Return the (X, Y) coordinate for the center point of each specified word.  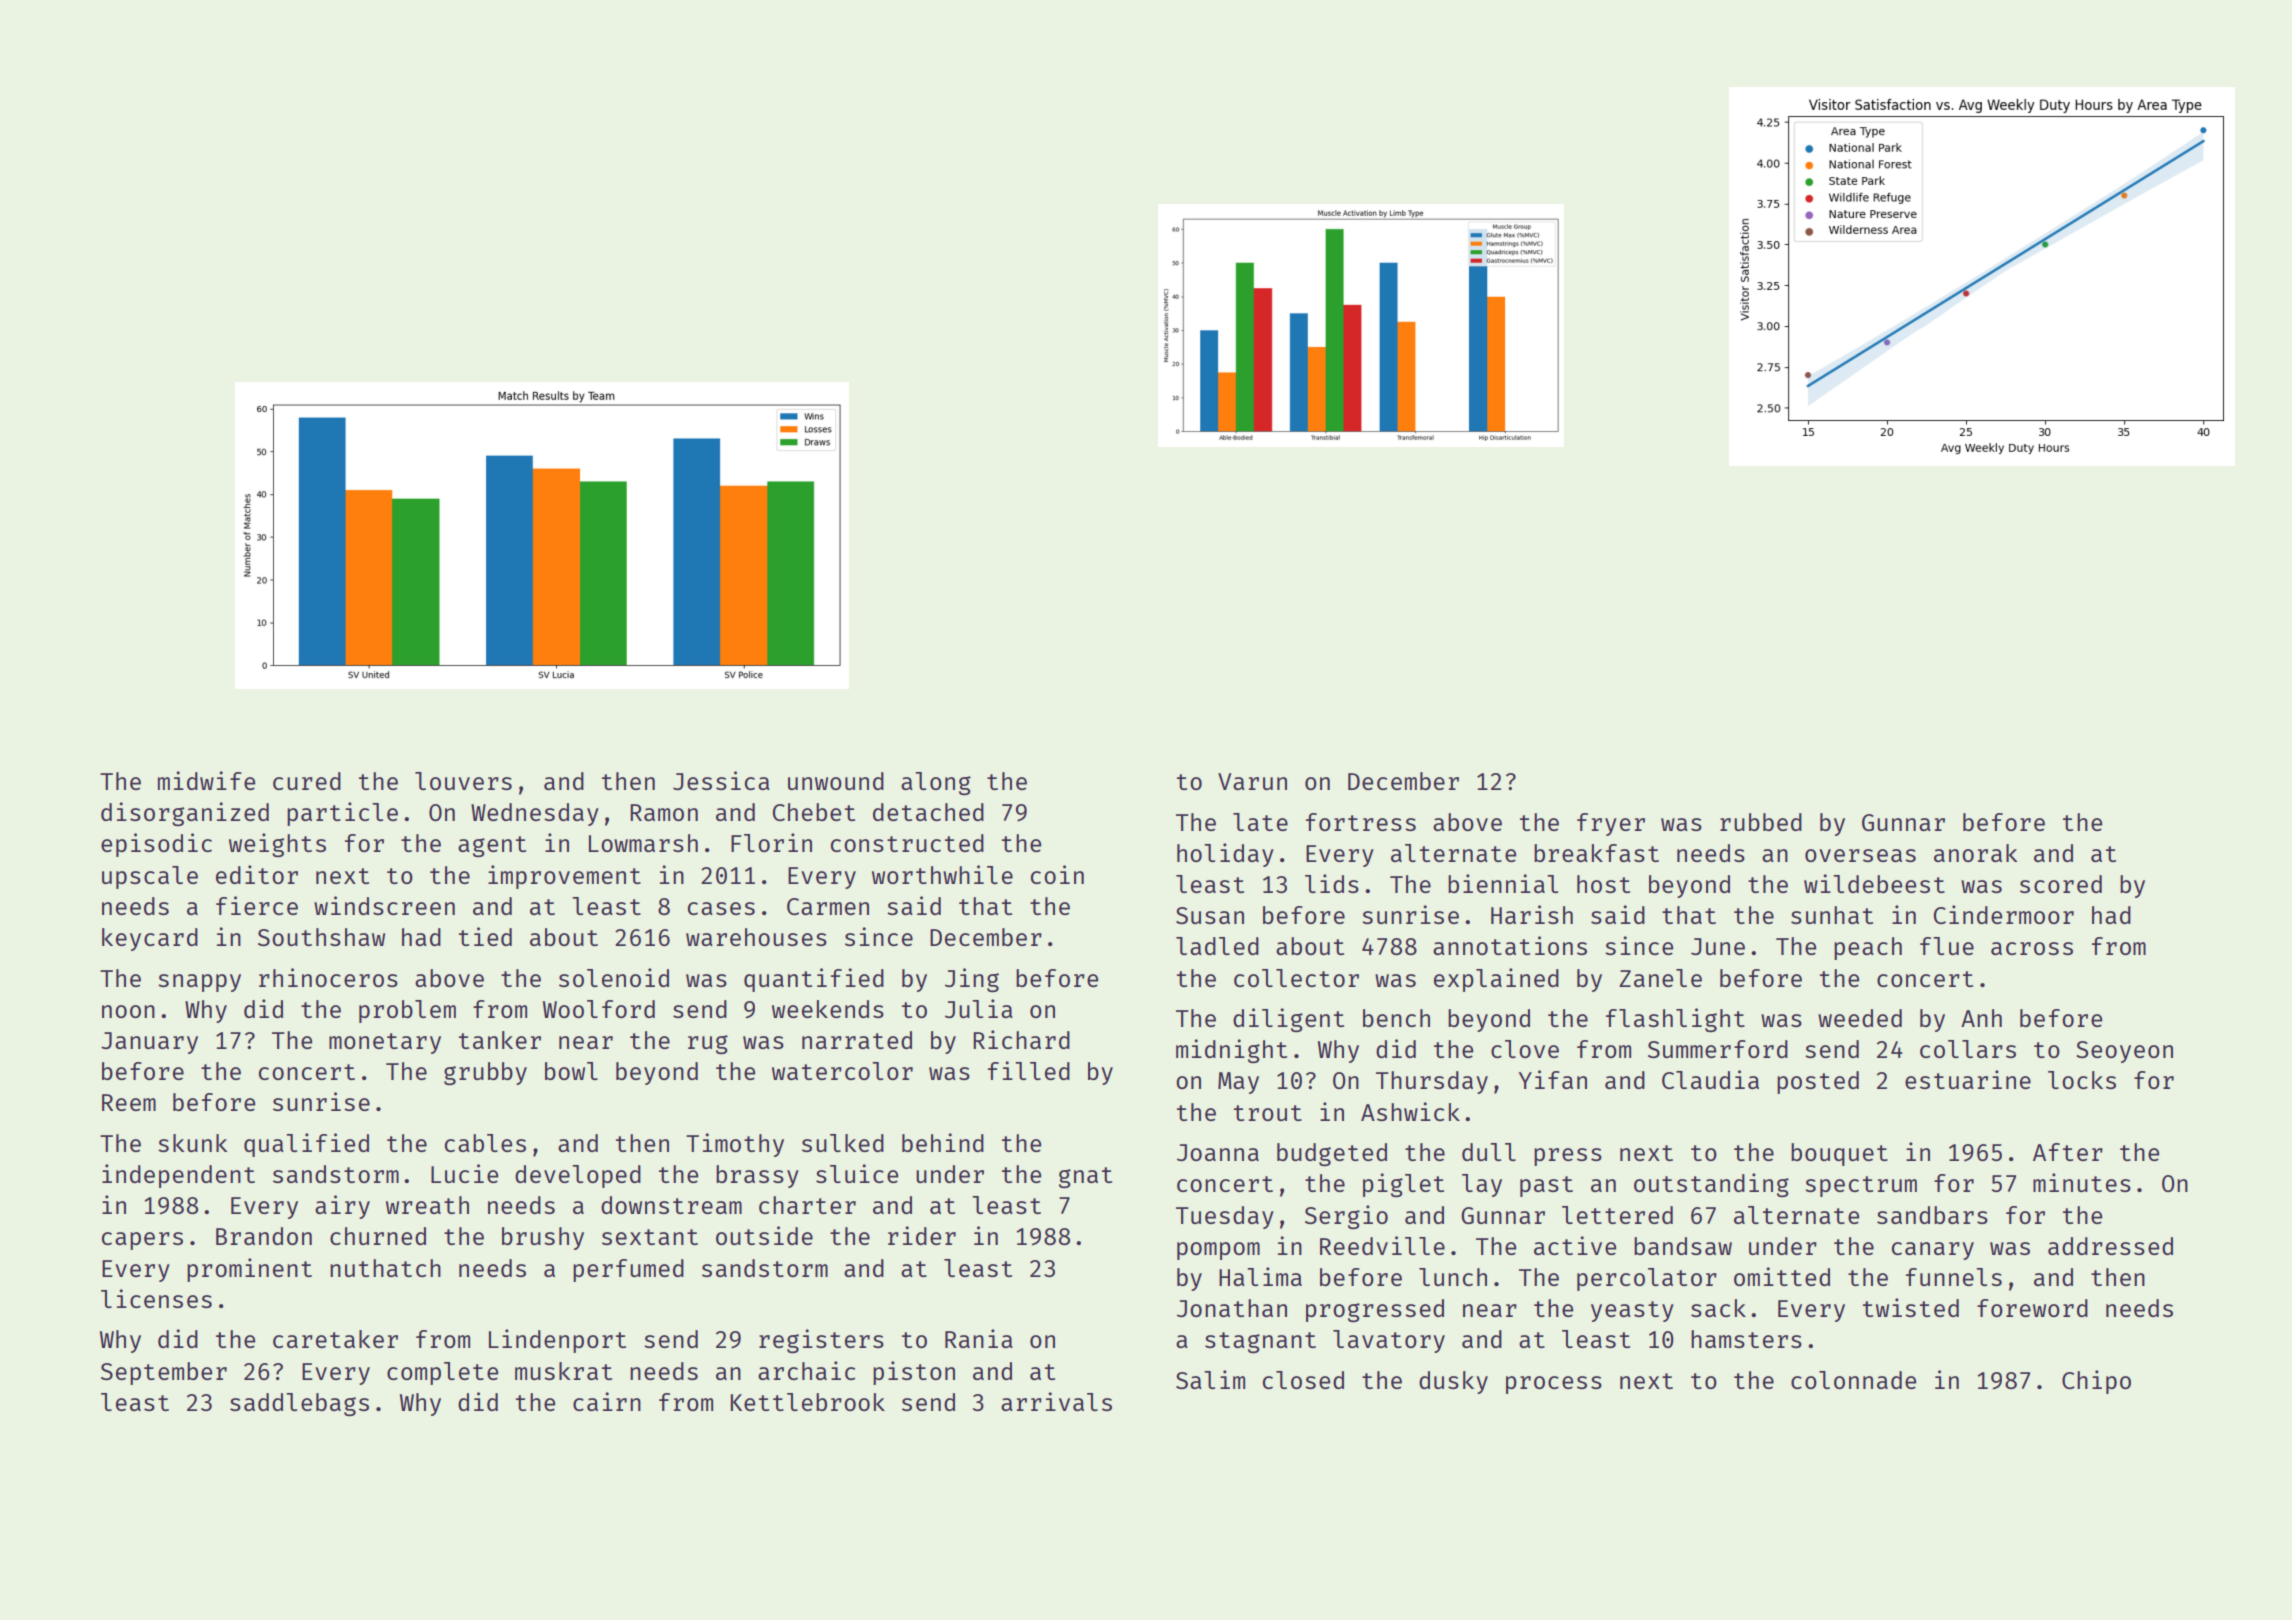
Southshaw (321, 937)
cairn (607, 1401)
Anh (1981, 1018)
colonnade (1853, 1380)
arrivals (1056, 1401)
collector (1296, 978)
